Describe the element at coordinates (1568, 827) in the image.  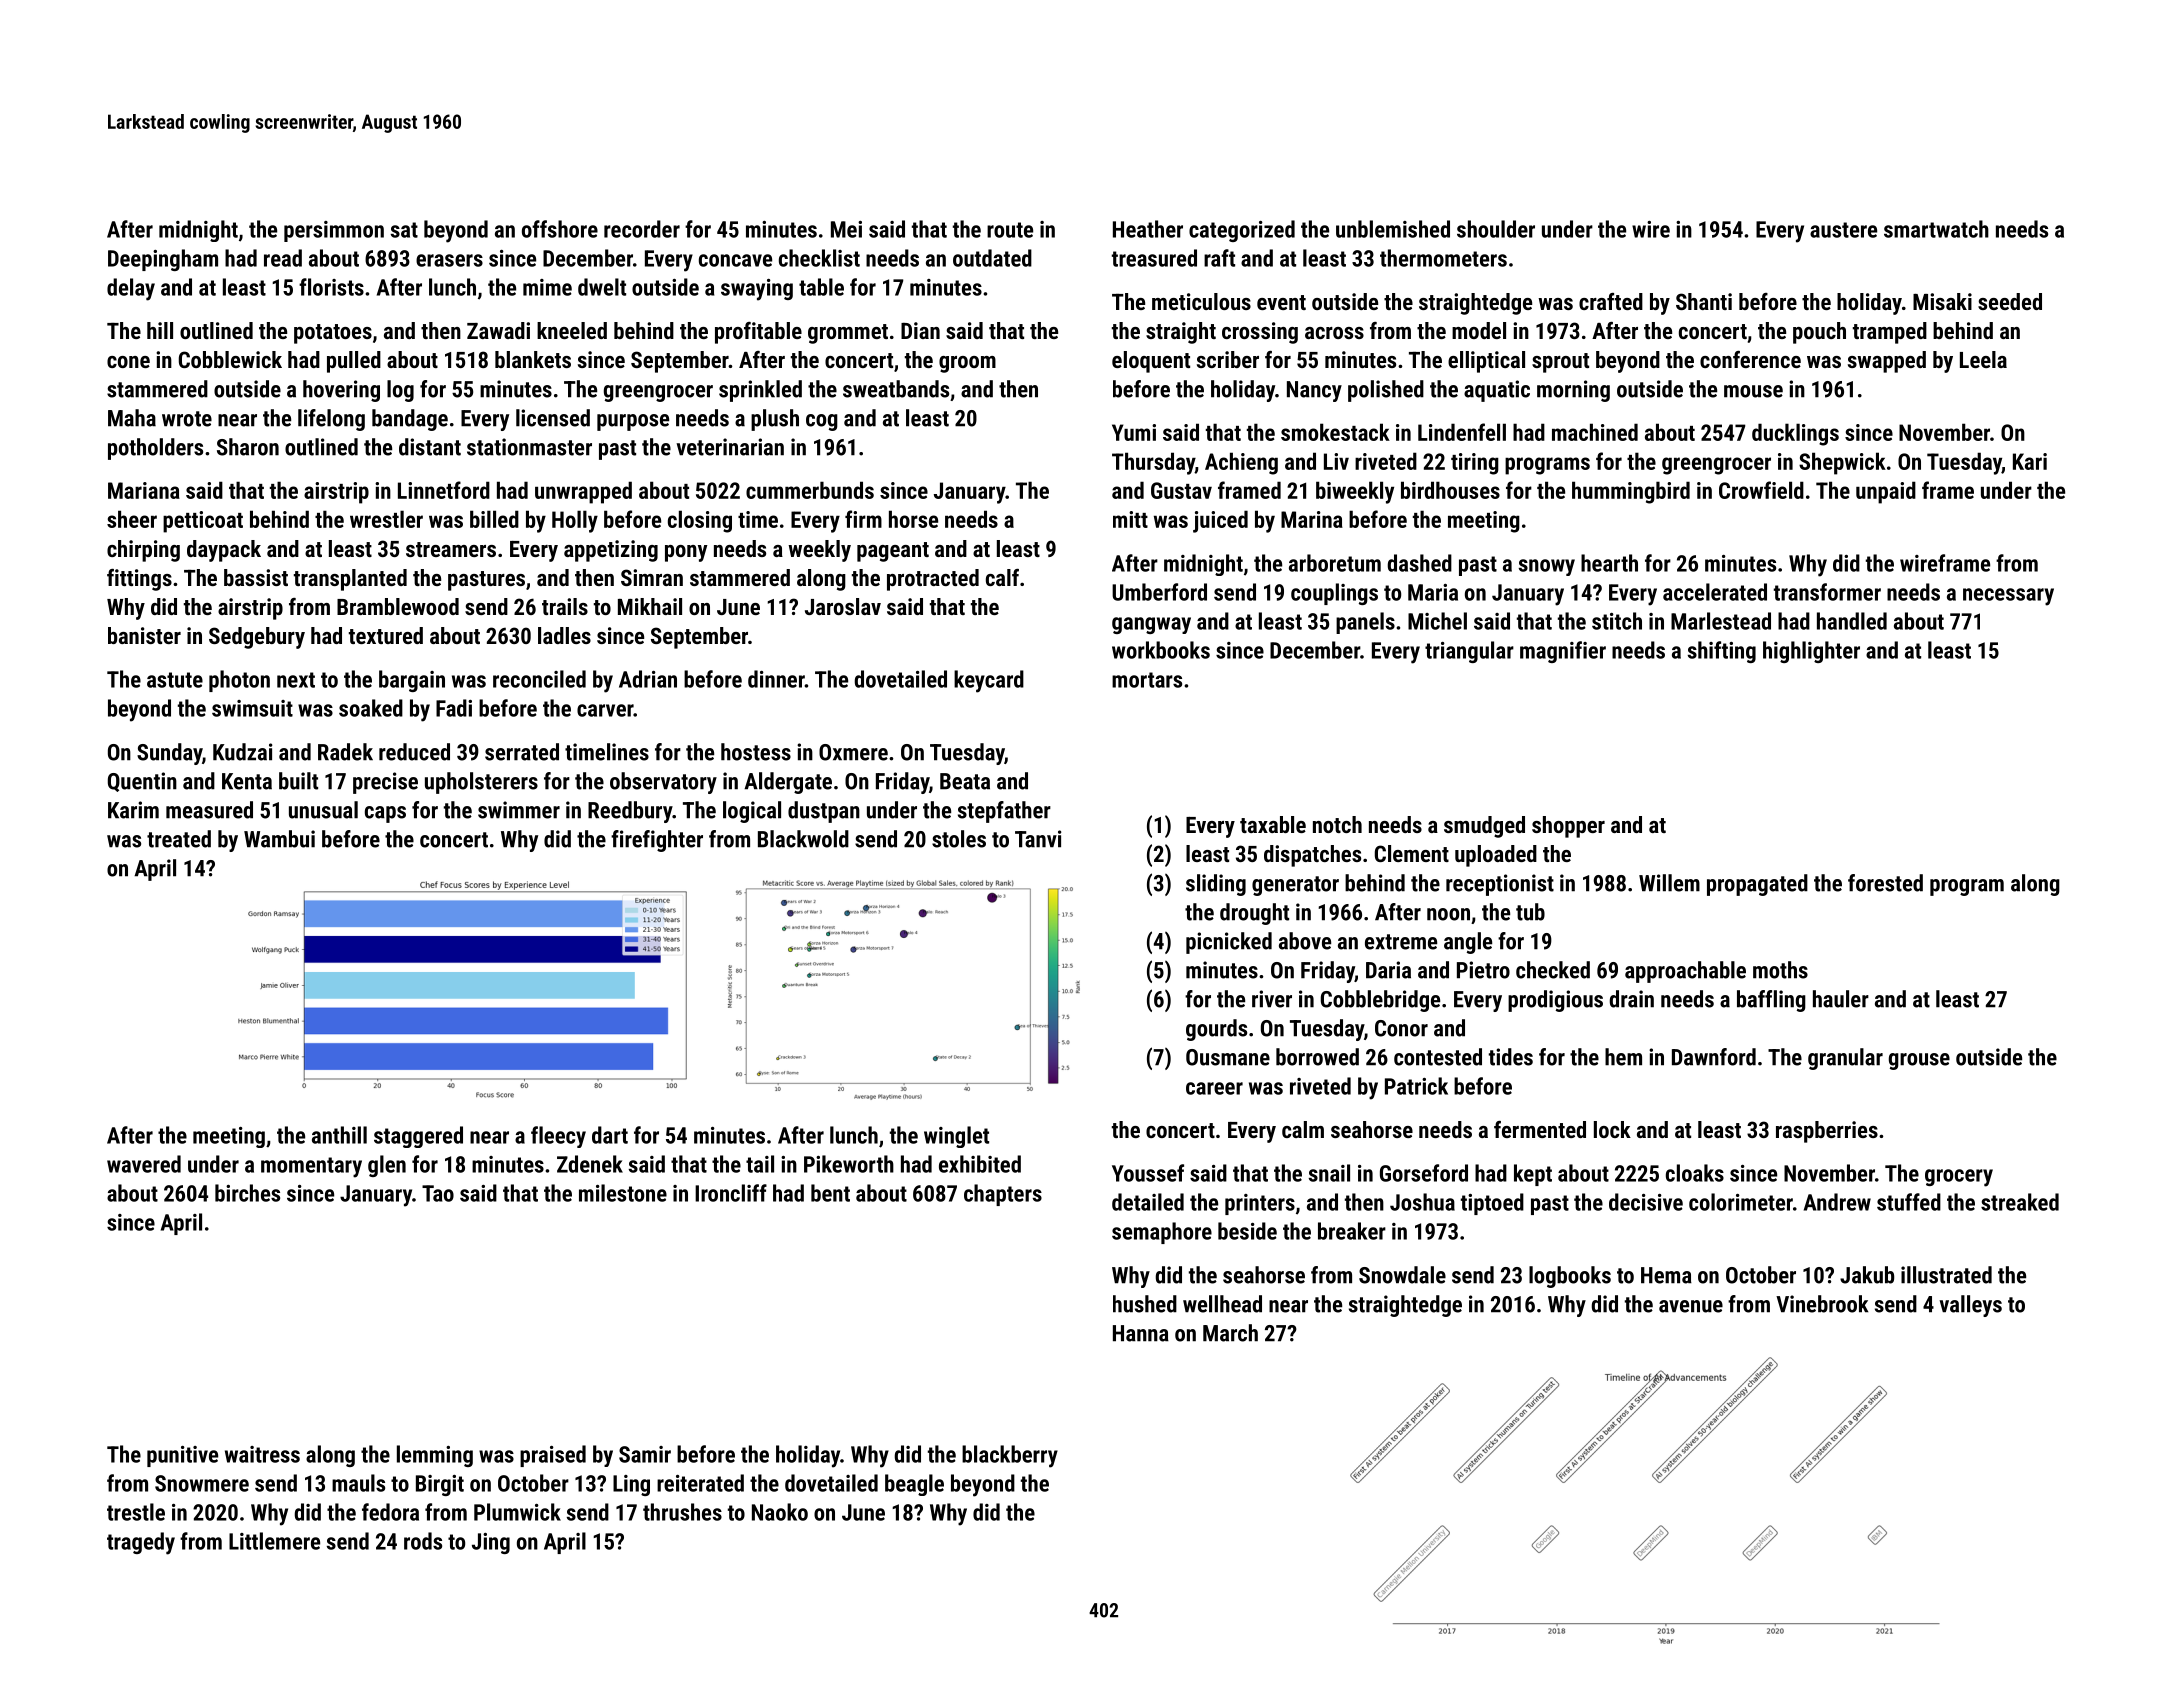
I see `shopper` at that location.
